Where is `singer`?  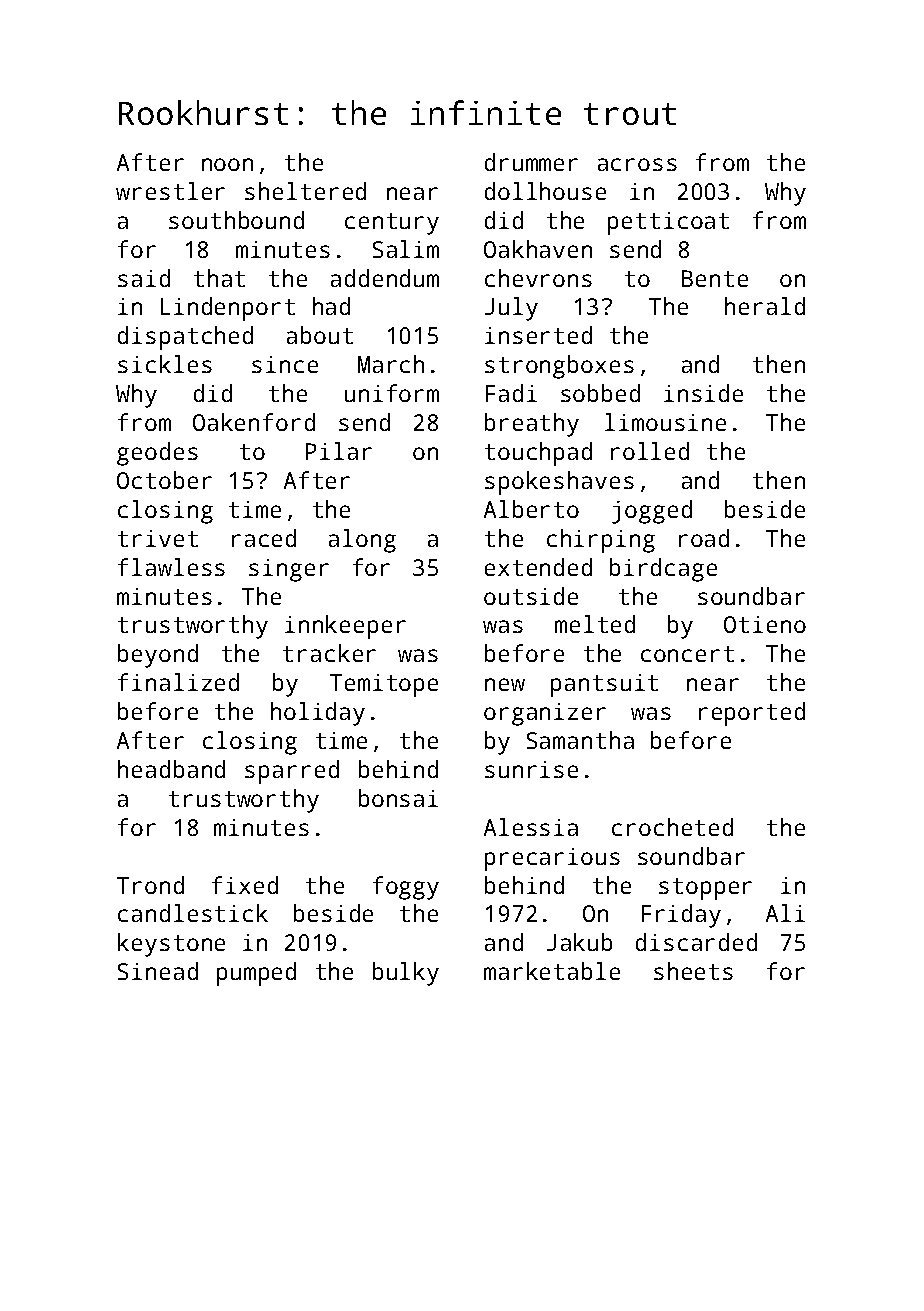 singer is located at coordinates (289, 570).
